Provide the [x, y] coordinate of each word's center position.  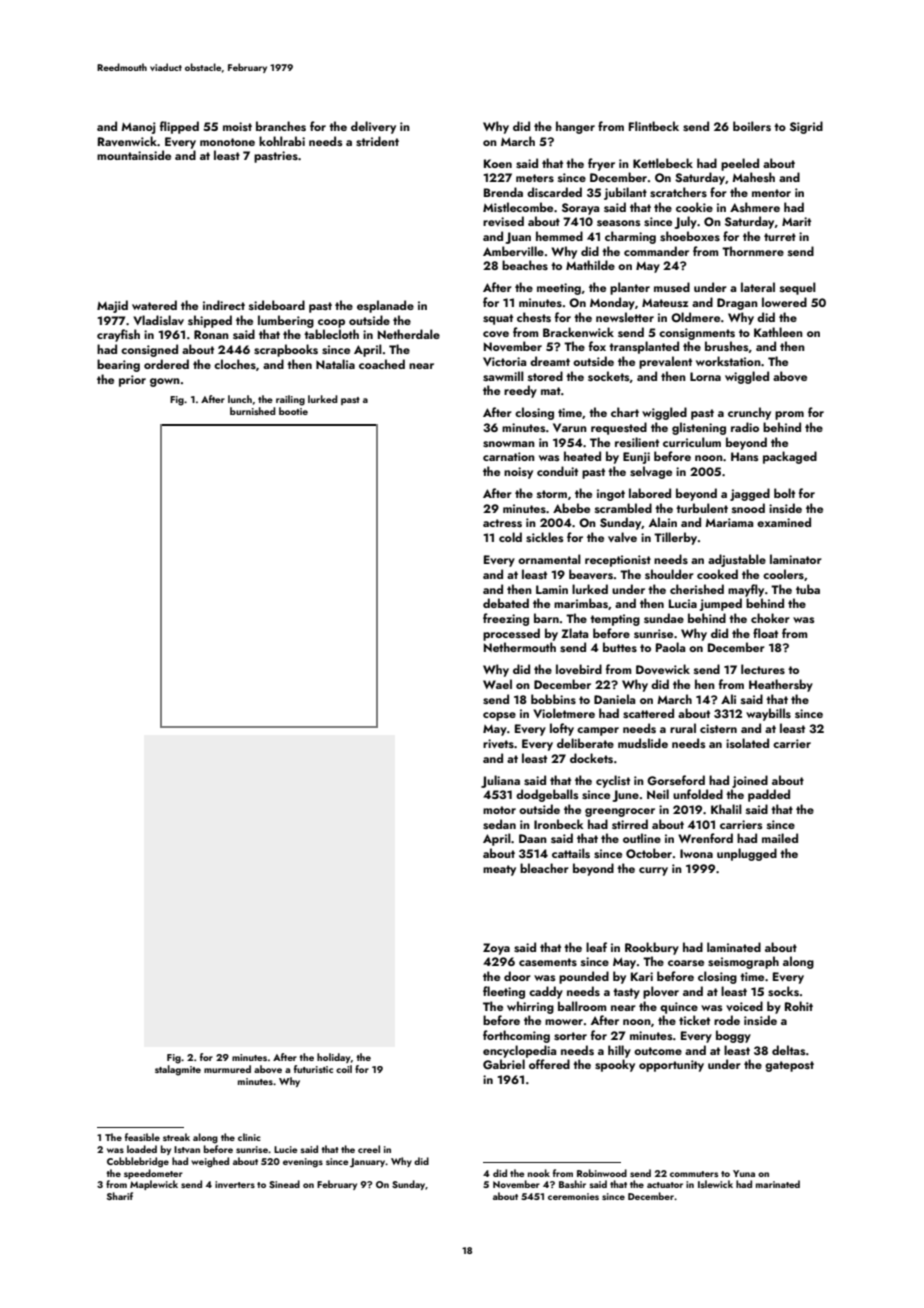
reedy [520, 391]
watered [154, 305]
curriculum [692, 442]
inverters [235, 1184]
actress [502, 523]
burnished [253, 411]
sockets [608, 376]
